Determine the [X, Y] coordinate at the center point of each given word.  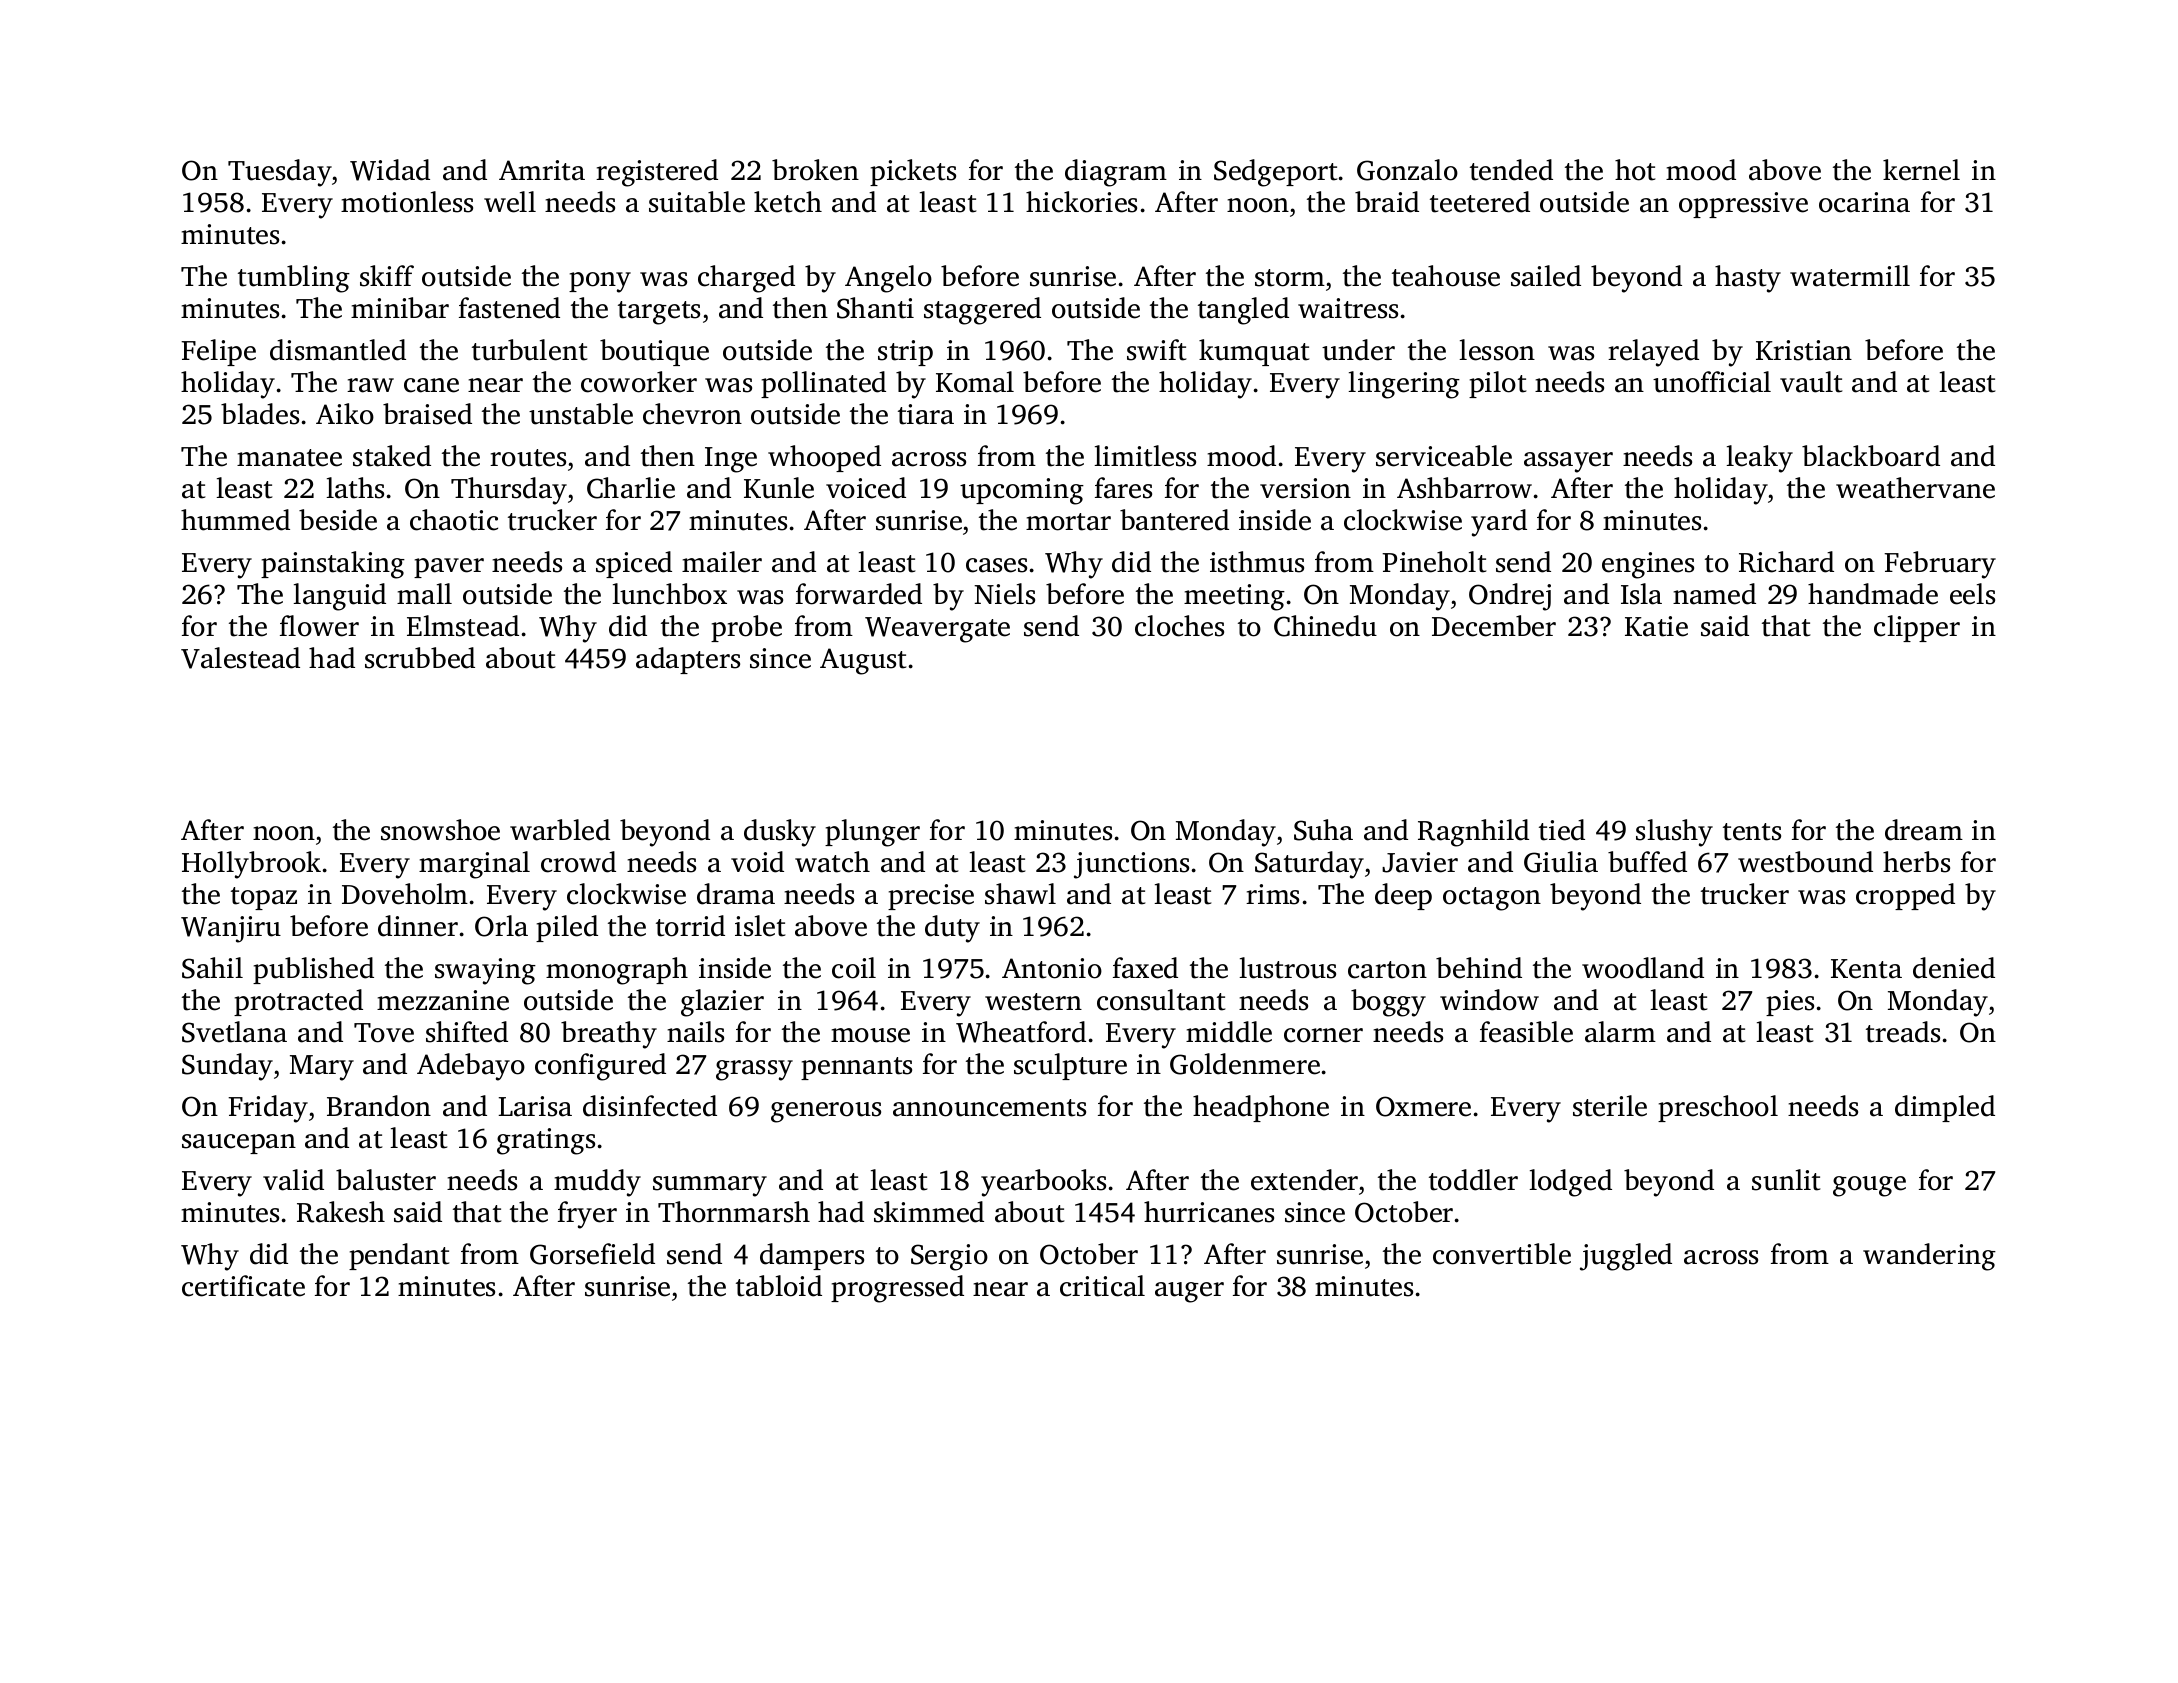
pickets [913, 172]
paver [449, 568]
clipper [1917, 628]
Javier [1420, 862]
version [1305, 488]
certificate [243, 1286]
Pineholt [1434, 562]
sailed [1546, 276]
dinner [418, 926]
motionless [407, 202]
